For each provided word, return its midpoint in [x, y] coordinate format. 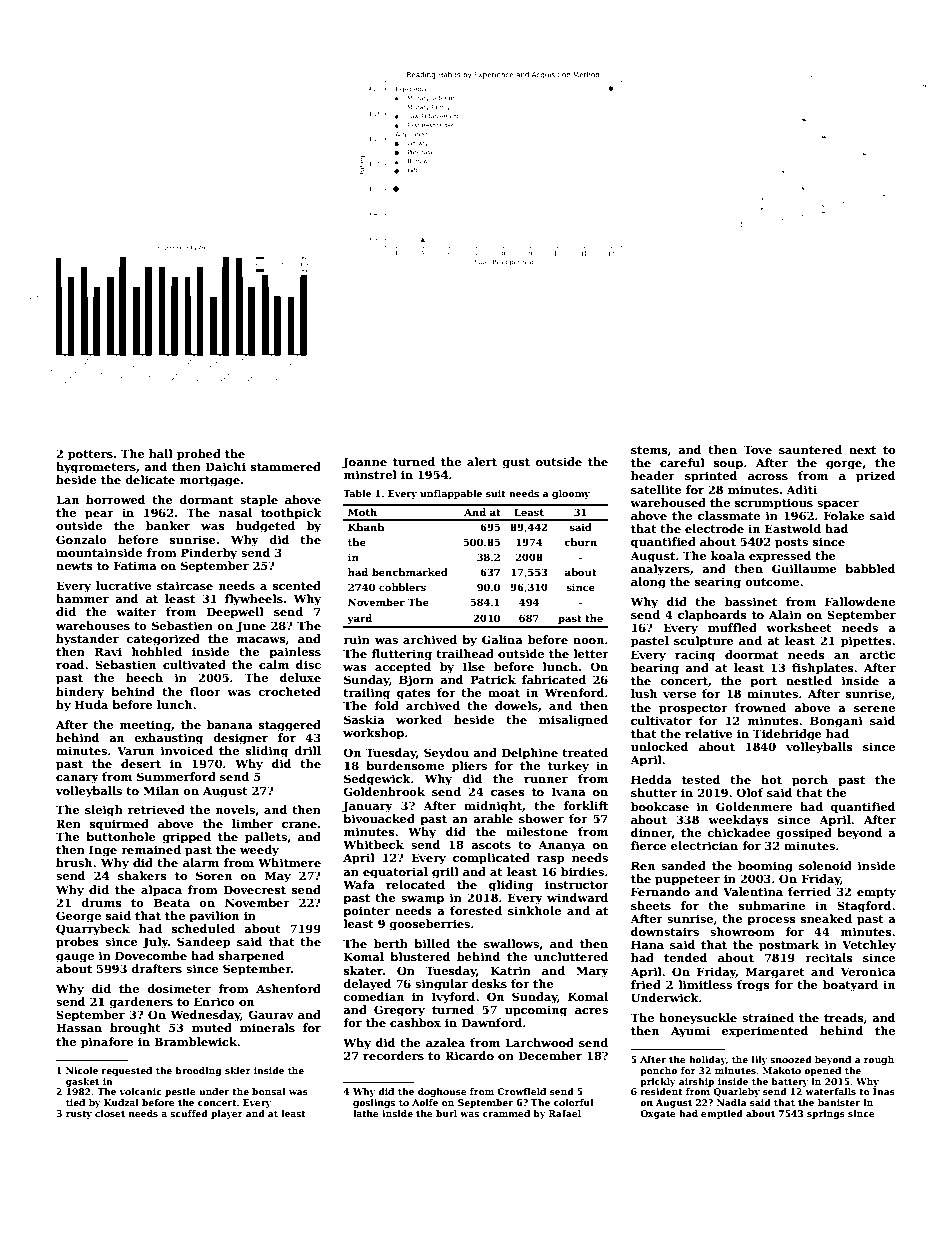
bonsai [269, 1091]
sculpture [704, 642]
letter [591, 653]
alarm [201, 862]
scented [297, 585]
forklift [586, 805]
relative [709, 733]
